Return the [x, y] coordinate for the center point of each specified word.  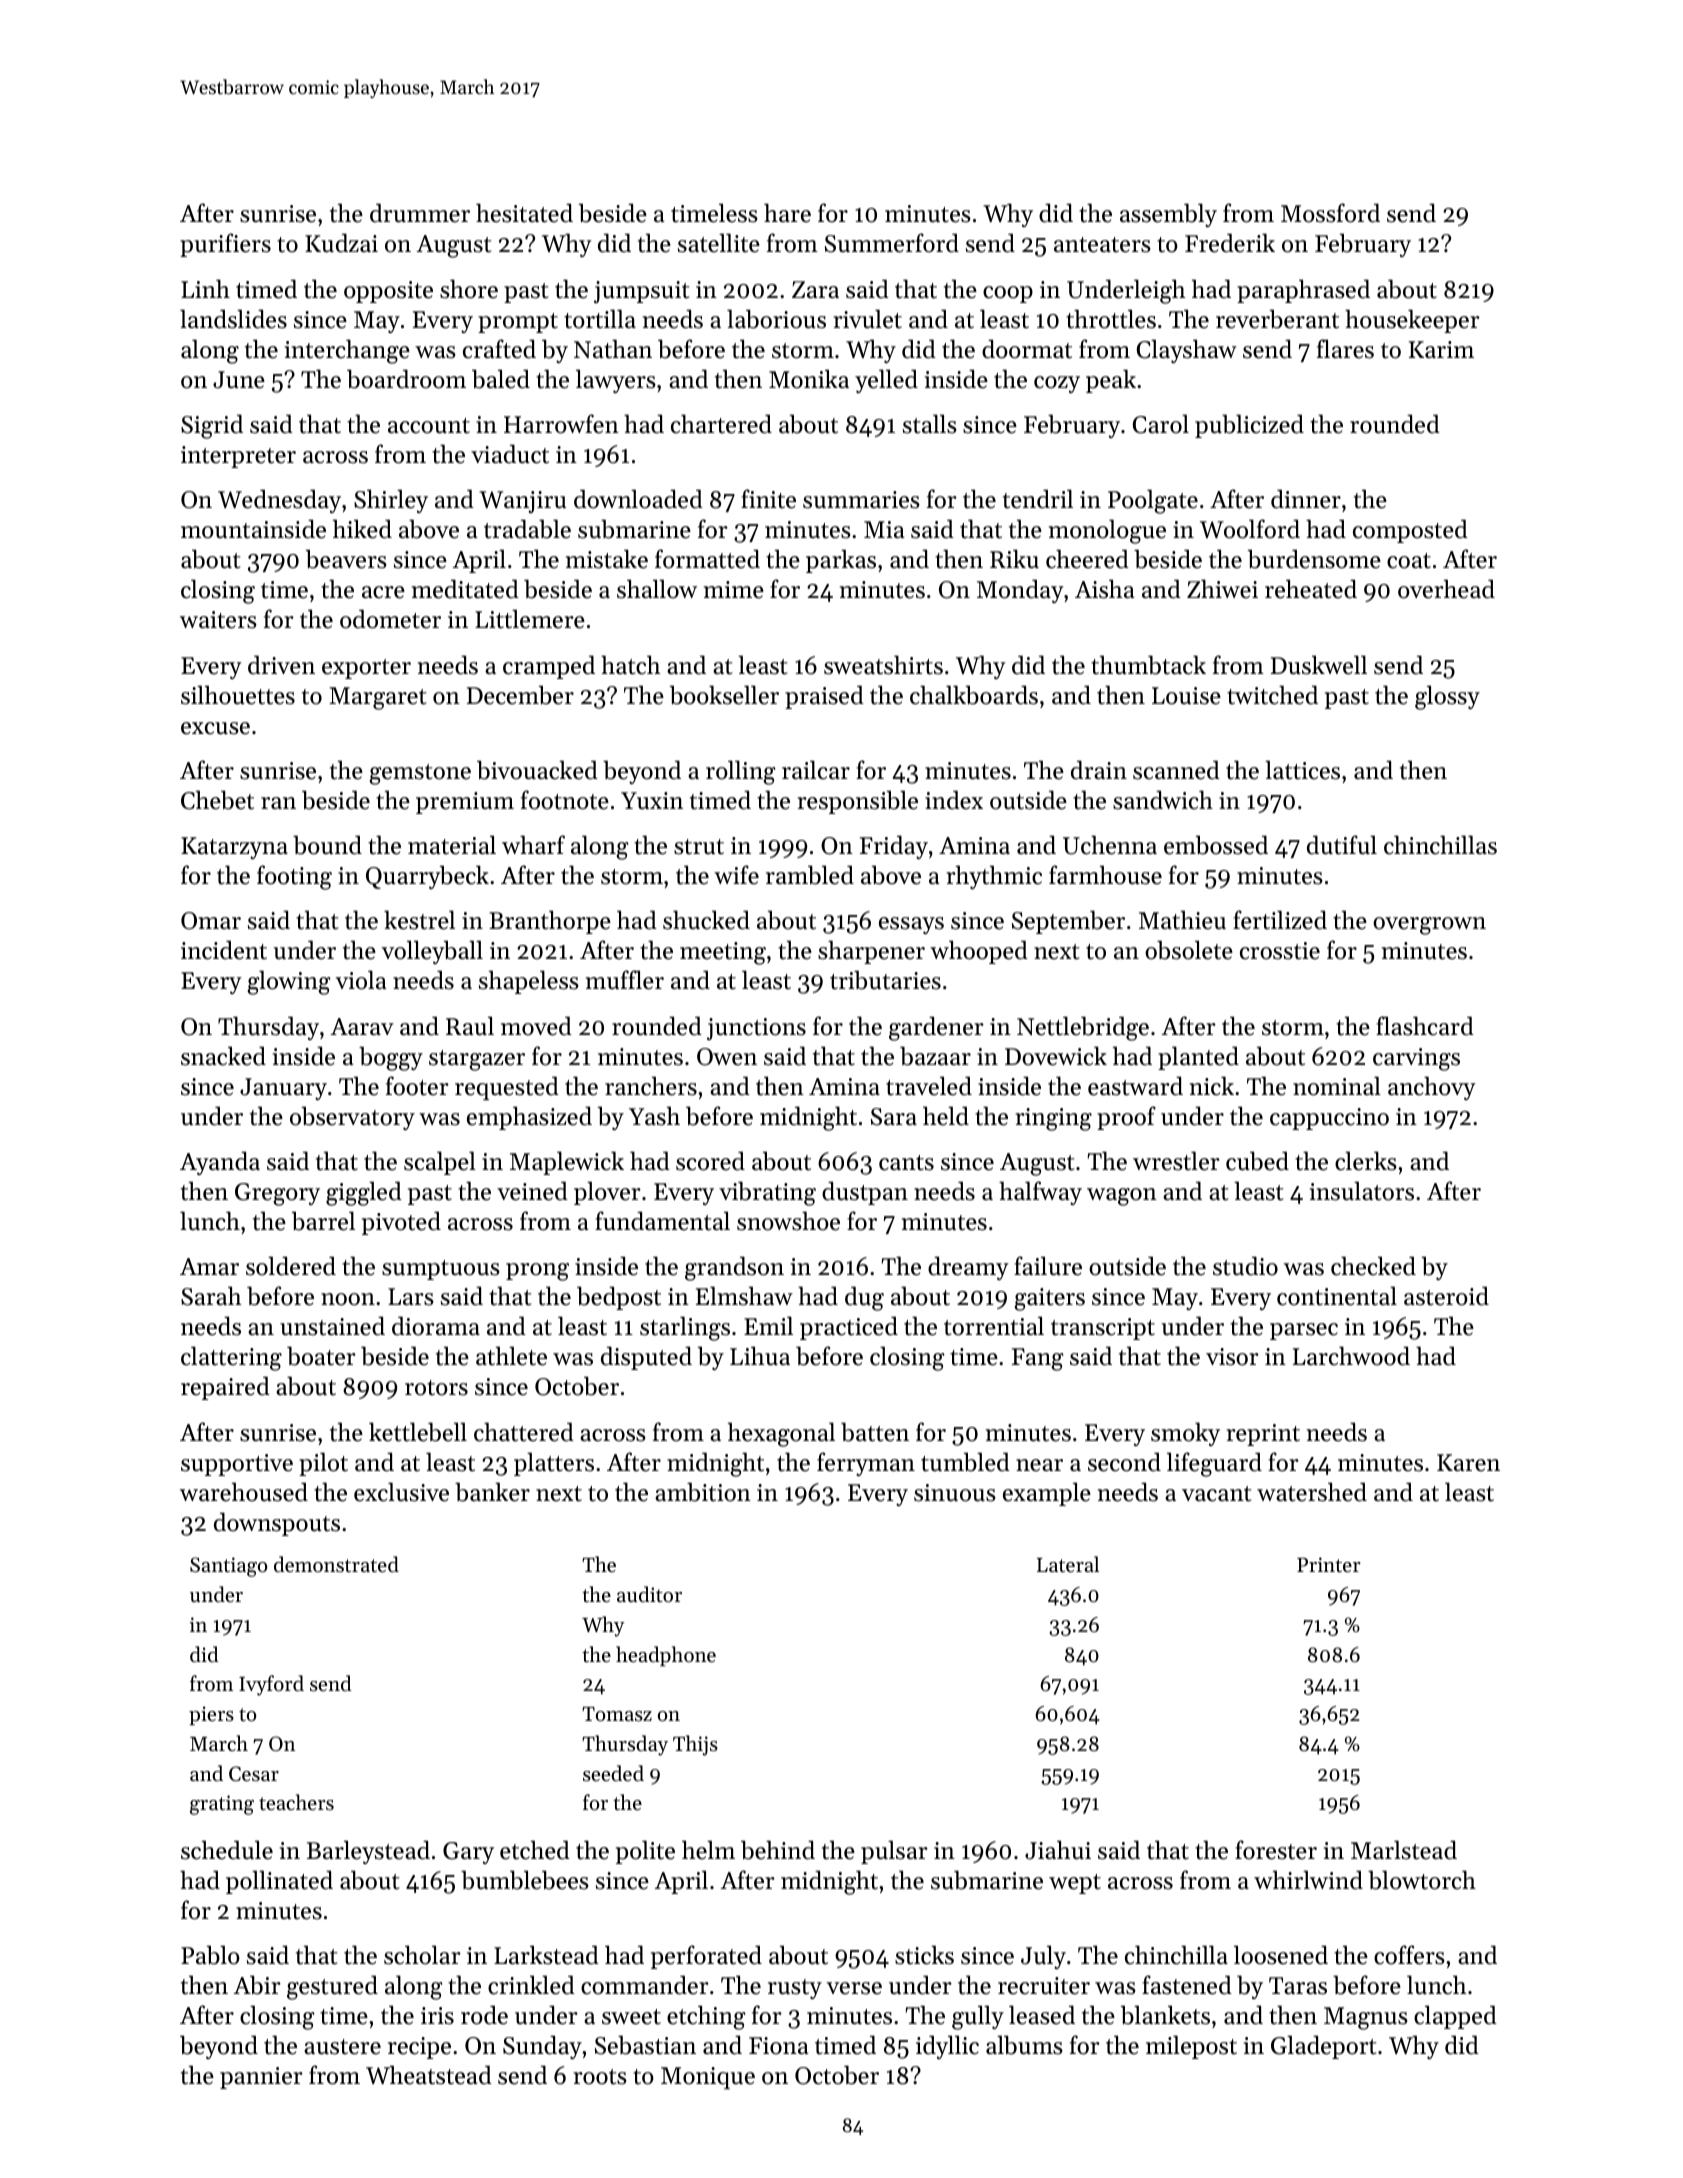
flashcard [1425, 1026]
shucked [706, 920]
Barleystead [368, 1852]
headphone [666, 1656]
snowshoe [788, 1221]
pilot [323, 1464]
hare [787, 213]
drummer [420, 213]
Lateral [1068, 1564]
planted [1198, 1058]
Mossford [1330, 213]
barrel [323, 1221]
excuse [215, 728]
